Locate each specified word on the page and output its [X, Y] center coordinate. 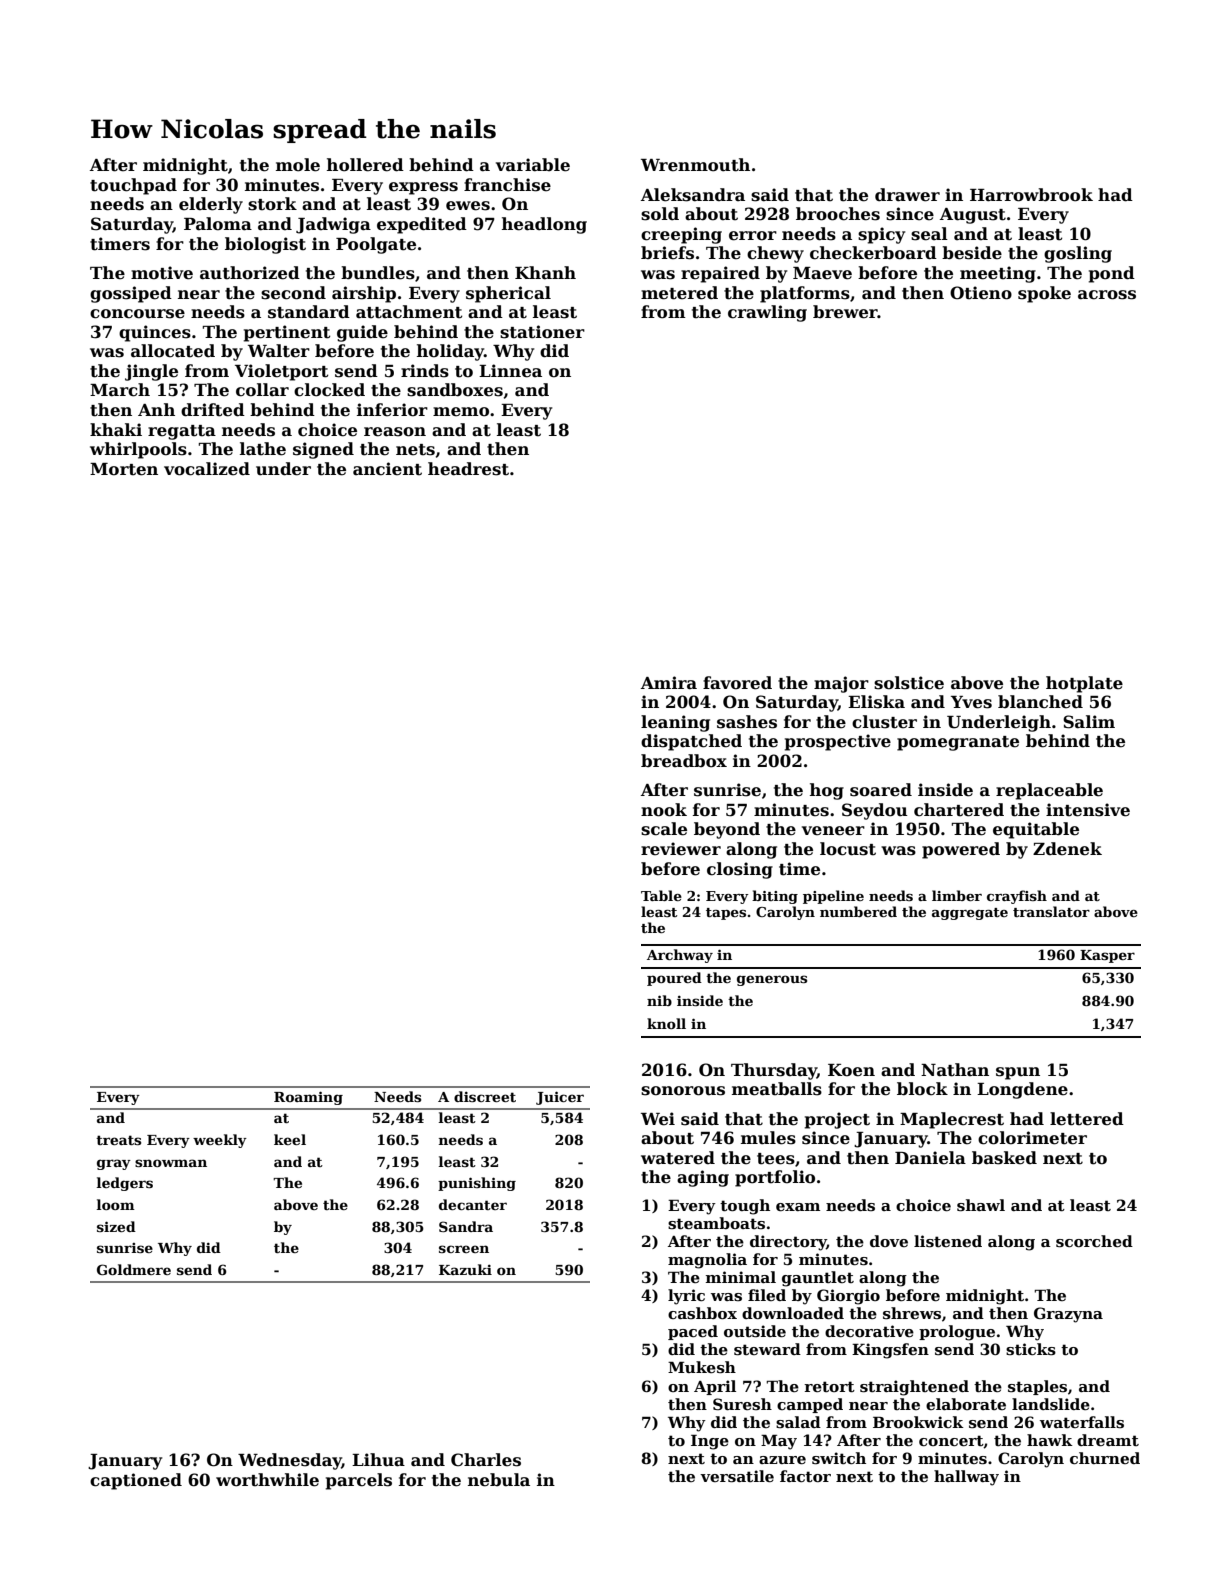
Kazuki [465, 1269]
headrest [468, 469]
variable [533, 165]
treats [118, 1140]
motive [162, 273]
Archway [680, 956]
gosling [1078, 254]
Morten [124, 469]
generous [772, 980]
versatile [737, 1476]
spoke [1044, 294]
